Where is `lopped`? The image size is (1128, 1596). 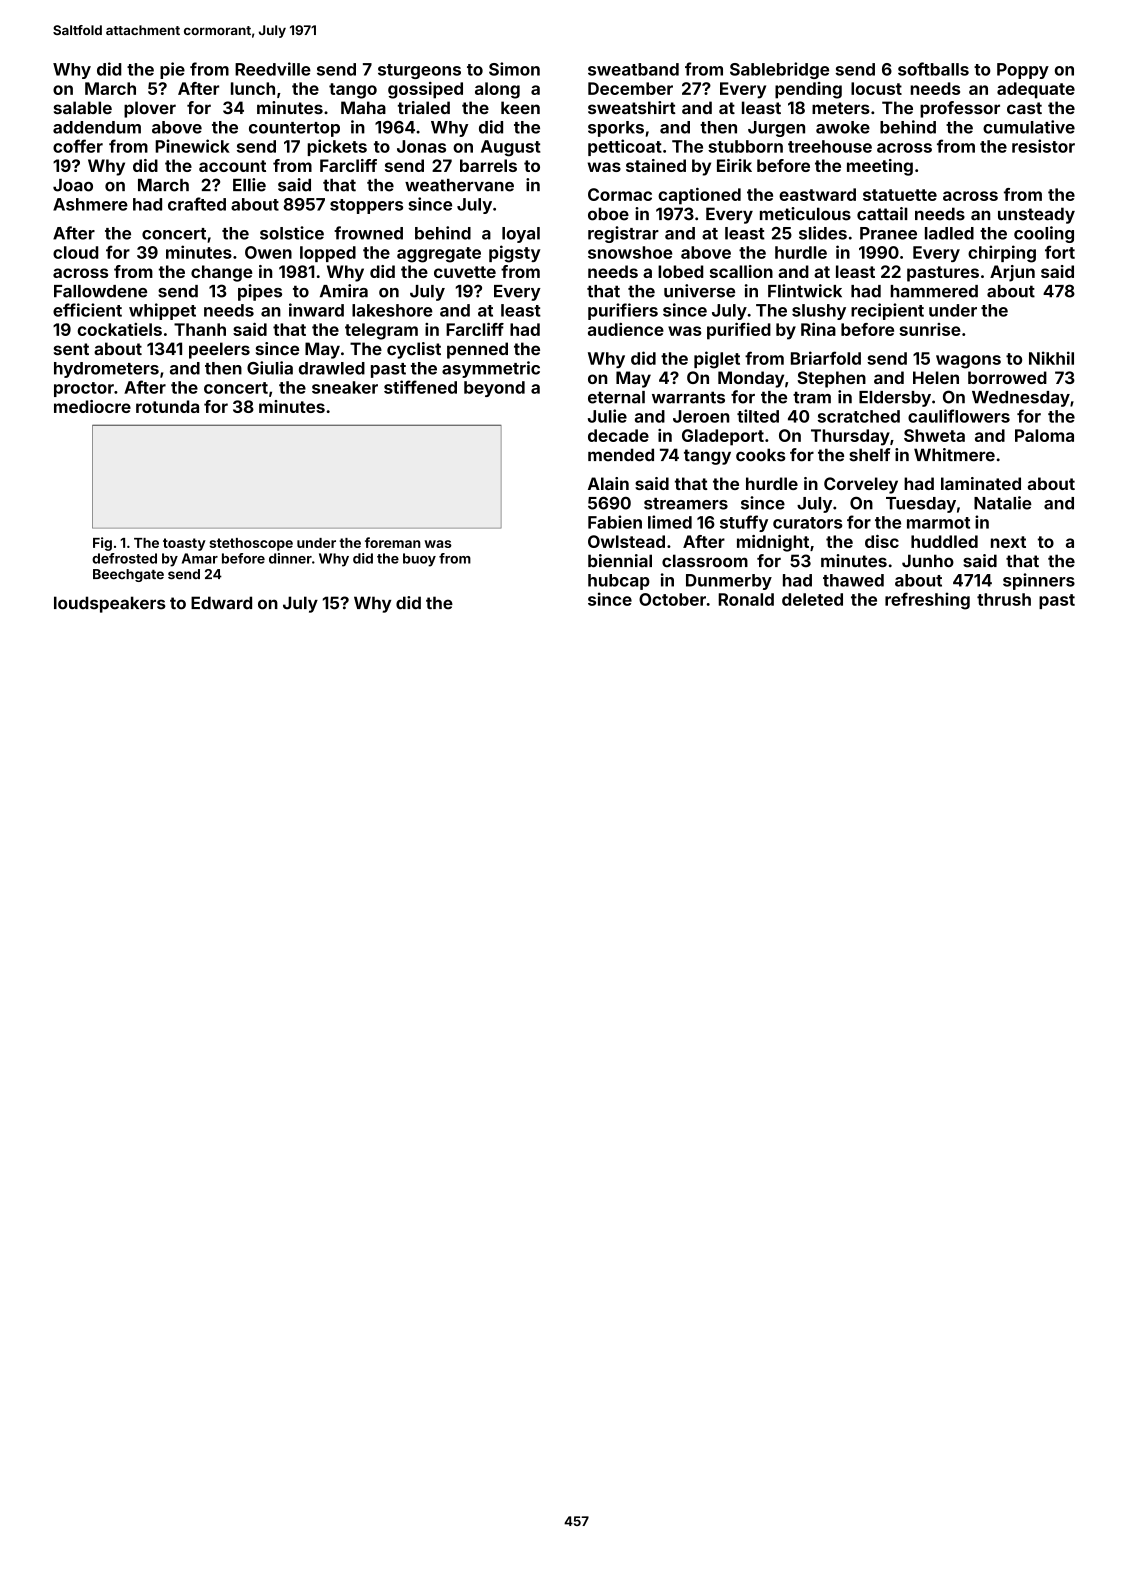 lopped is located at coordinates (328, 254).
